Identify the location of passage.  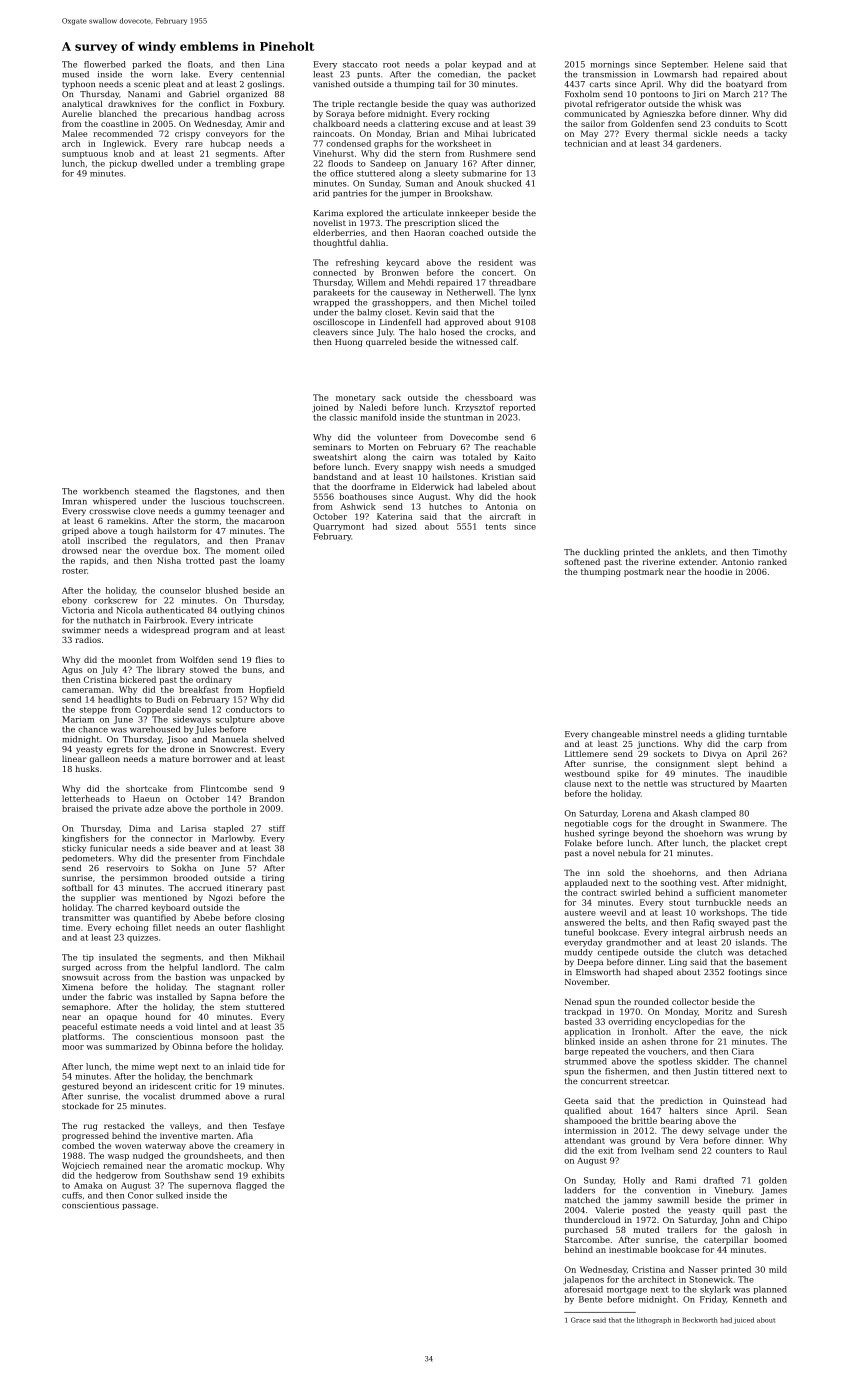
(139, 1207).
